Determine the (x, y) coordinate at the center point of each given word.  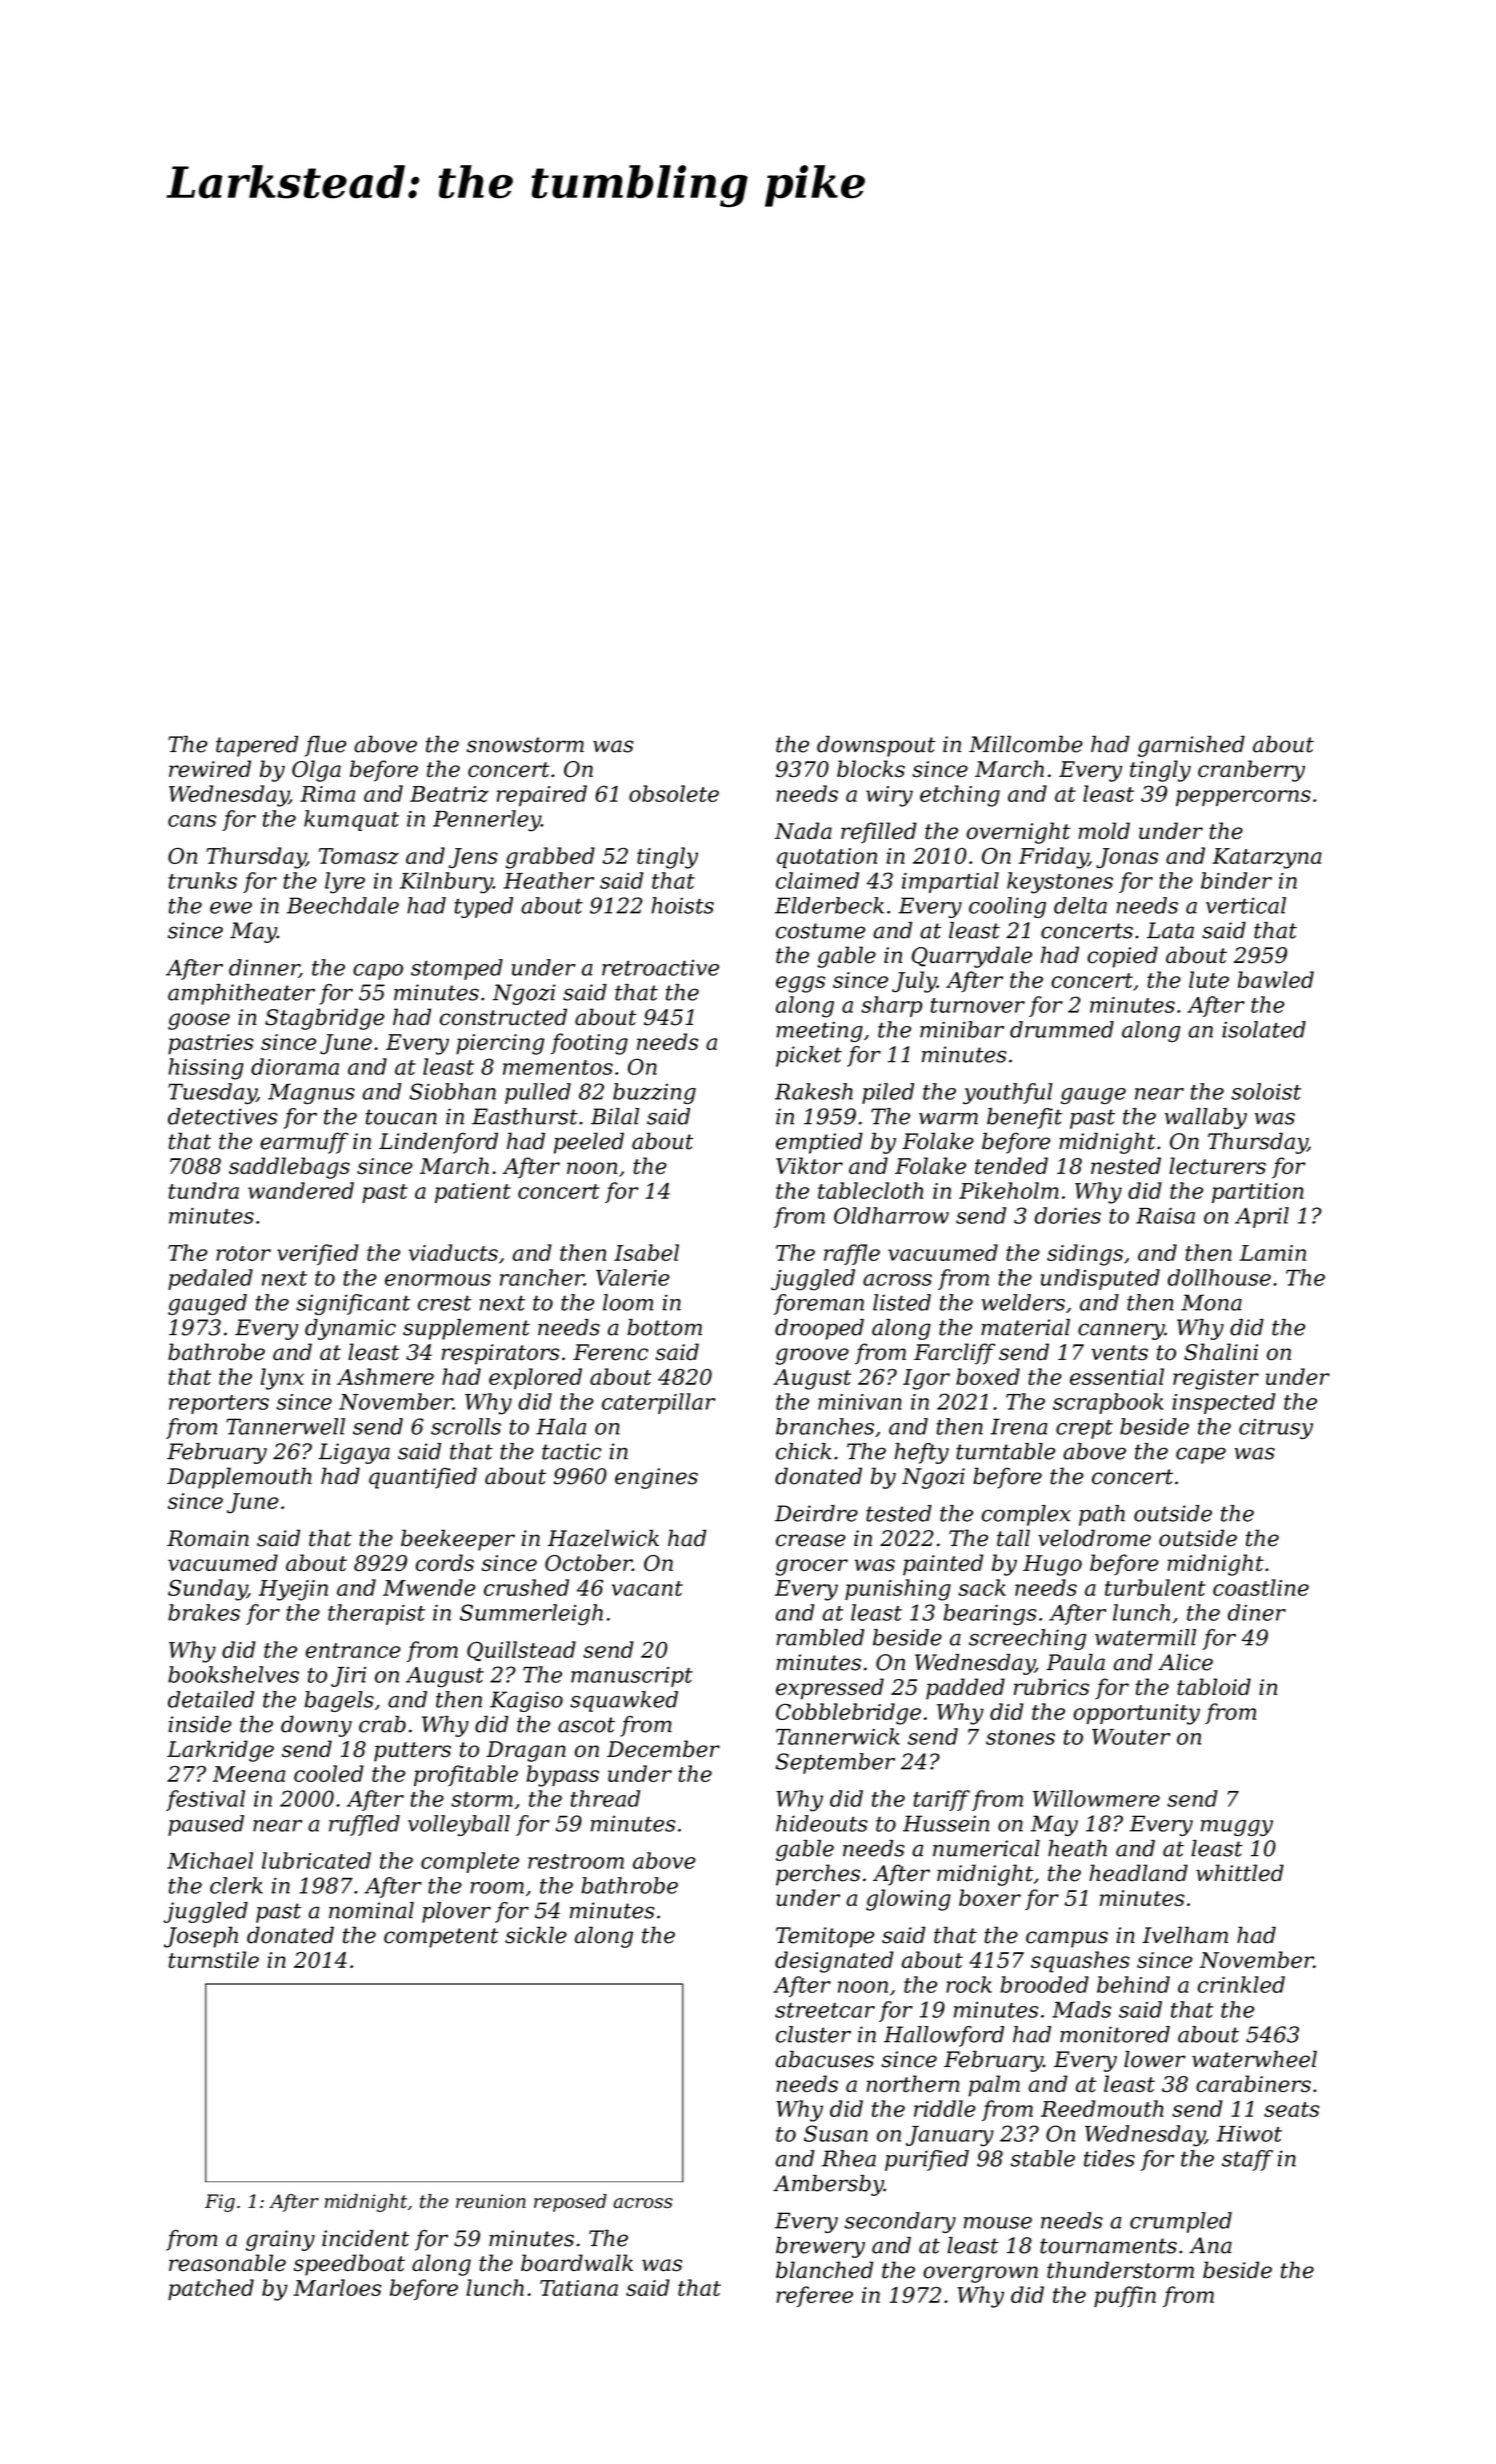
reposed (570, 2203)
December (663, 1749)
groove (812, 1356)
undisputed (1100, 1279)
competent (441, 1938)
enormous (438, 1280)
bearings (990, 1615)
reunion (491, 2201)
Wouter (1131, 1737)
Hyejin (293, 1590)
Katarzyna (1267, 858)
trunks (203, 880)
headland (1138, 1873)
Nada (803, 830)
